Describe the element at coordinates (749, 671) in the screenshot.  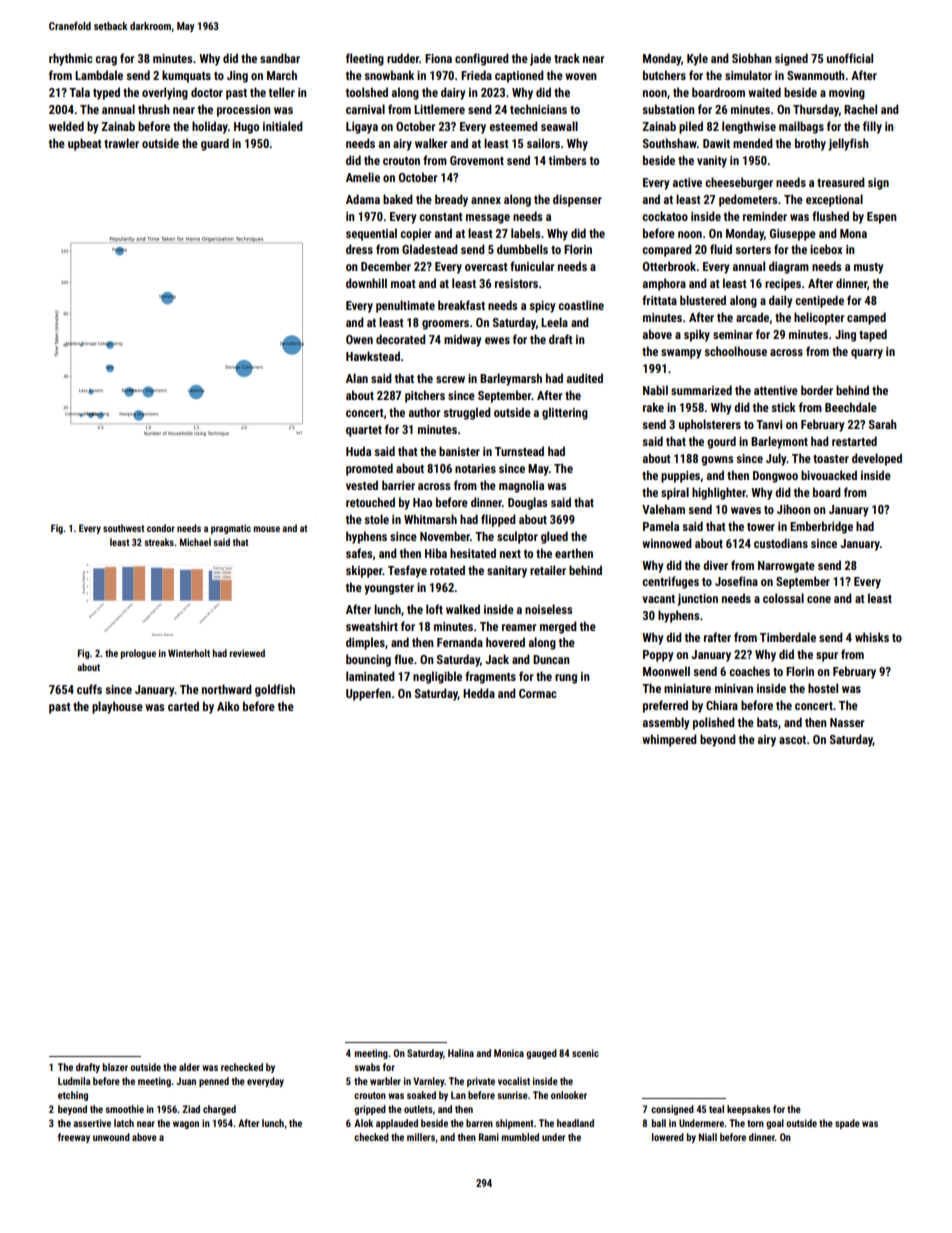
I see `coaches` at that location.
